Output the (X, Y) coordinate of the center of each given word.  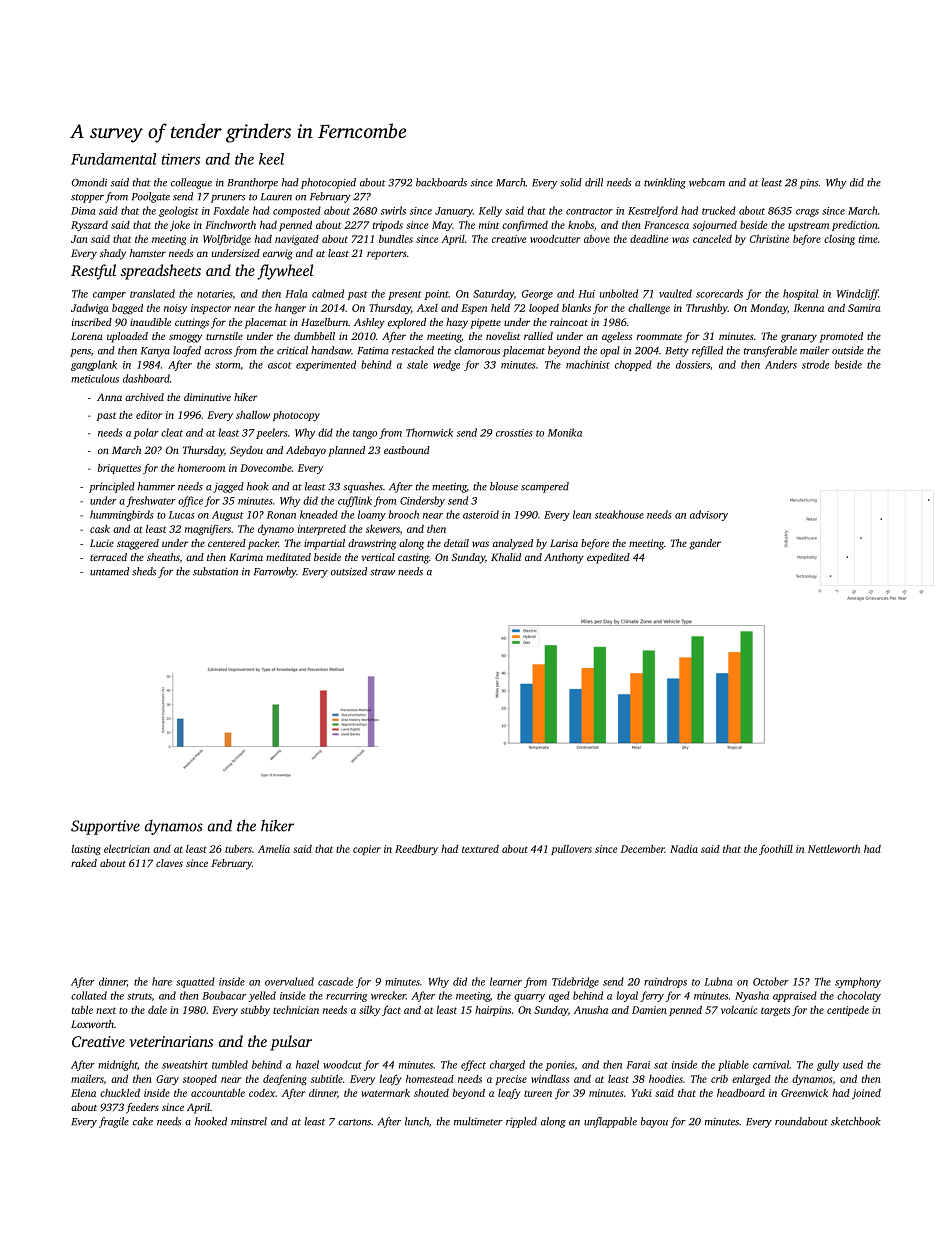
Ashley (369, 323)
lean (582, 514)
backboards (441, 182)
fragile (114, 1122)
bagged (127, 309)
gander (705, 544)
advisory (709, 515)
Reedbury (416, 850)
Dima (83, 211)
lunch (417, 1121)
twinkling (665, 183)
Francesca (666, 225)
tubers (238, 849)
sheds (144, 571)
